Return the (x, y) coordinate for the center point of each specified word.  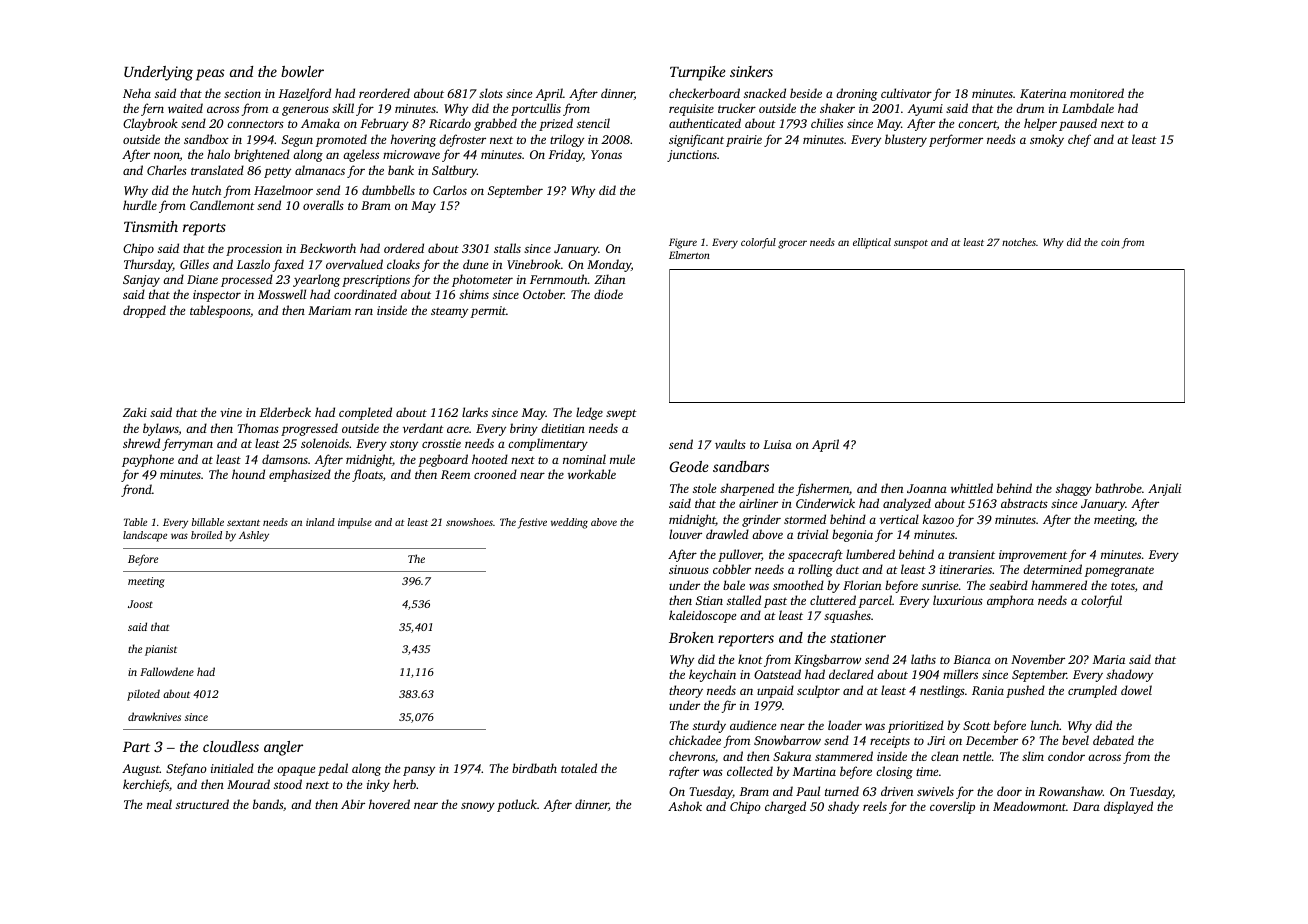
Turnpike (697, 73)
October (543, 294)
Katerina (1043, 93)
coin (1110, 242)
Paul (808, 791)
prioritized (916, 726)
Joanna (927, 488)
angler (283, 748)
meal (159, 804)
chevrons (692, 756)
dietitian (563, 428)
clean (945, 756)
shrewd (141, 443)
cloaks (403, 264)
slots (491, 93)
